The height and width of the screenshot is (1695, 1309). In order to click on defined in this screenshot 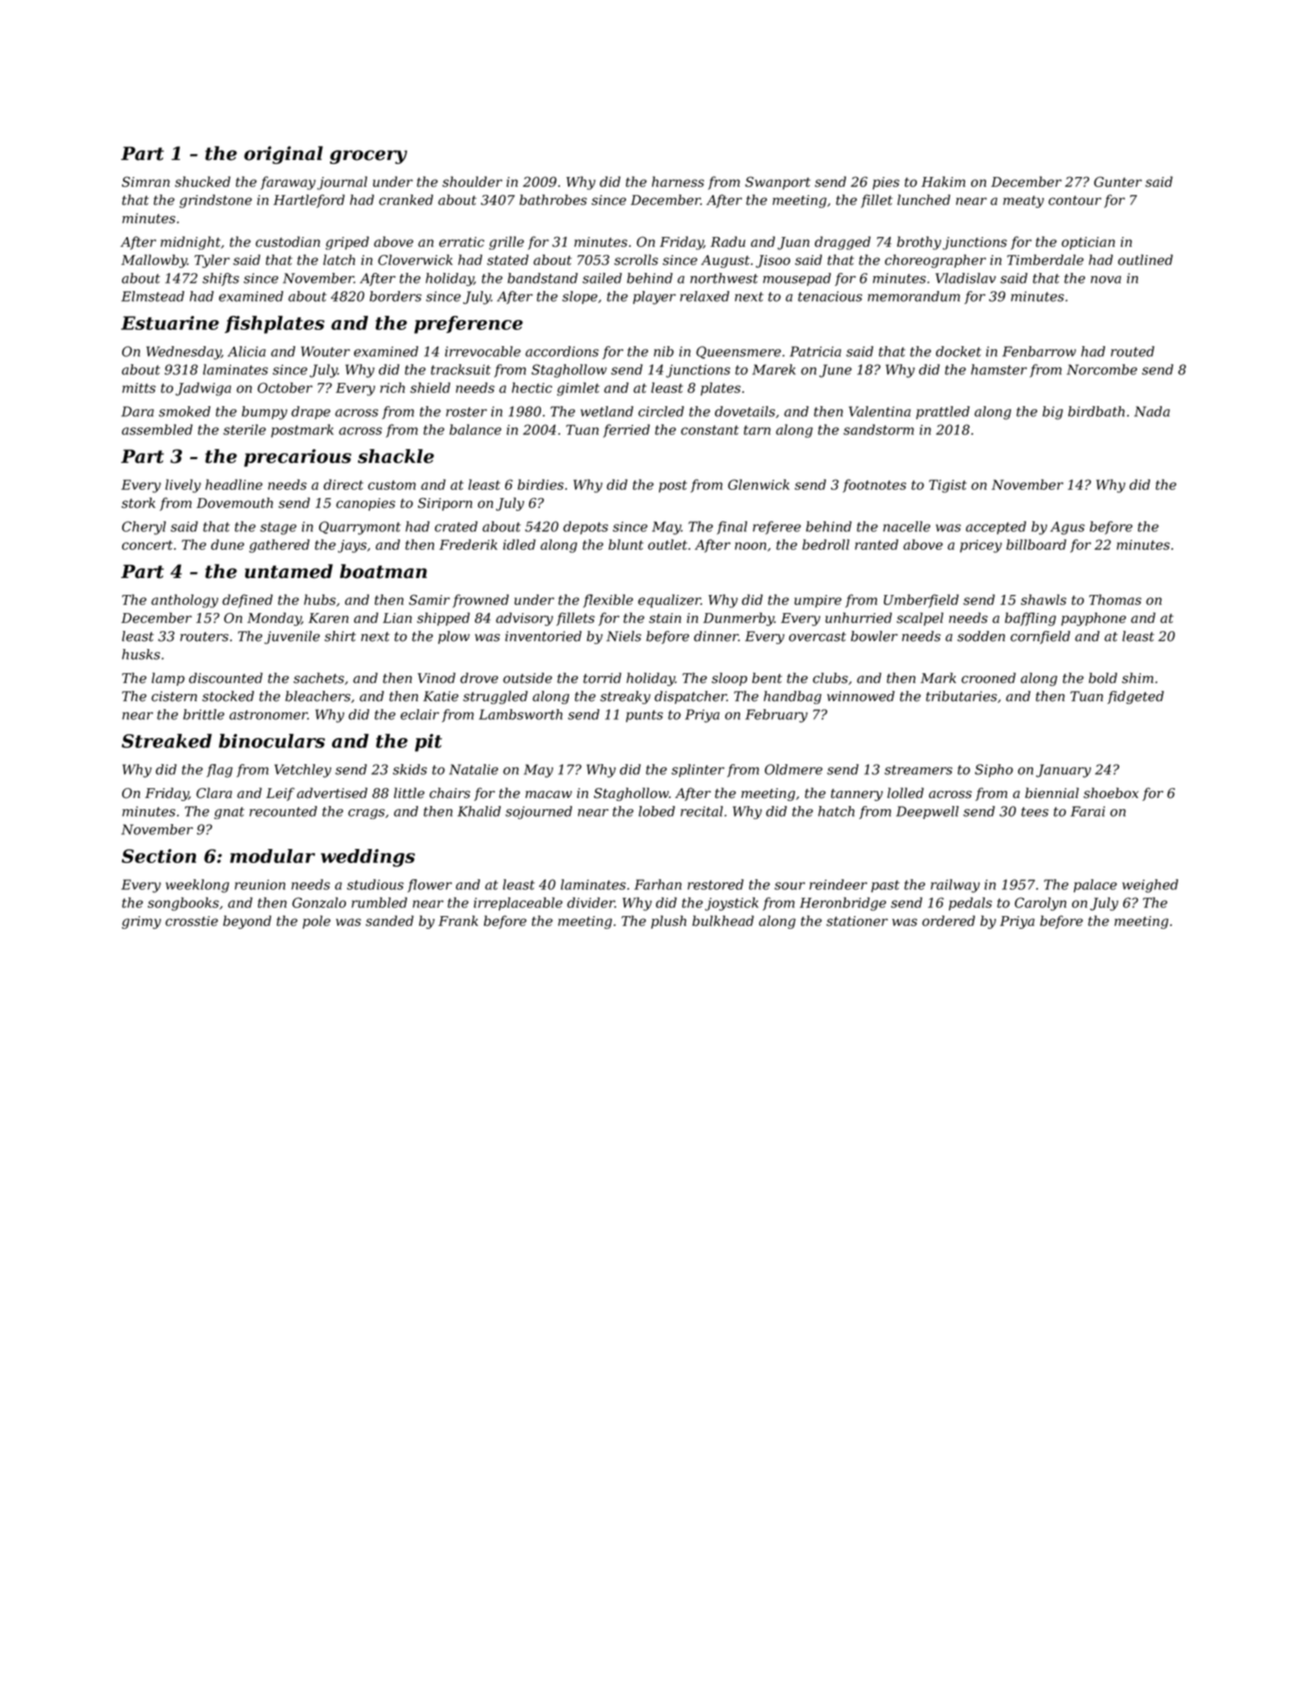, I will do `click(247, 601)`.
